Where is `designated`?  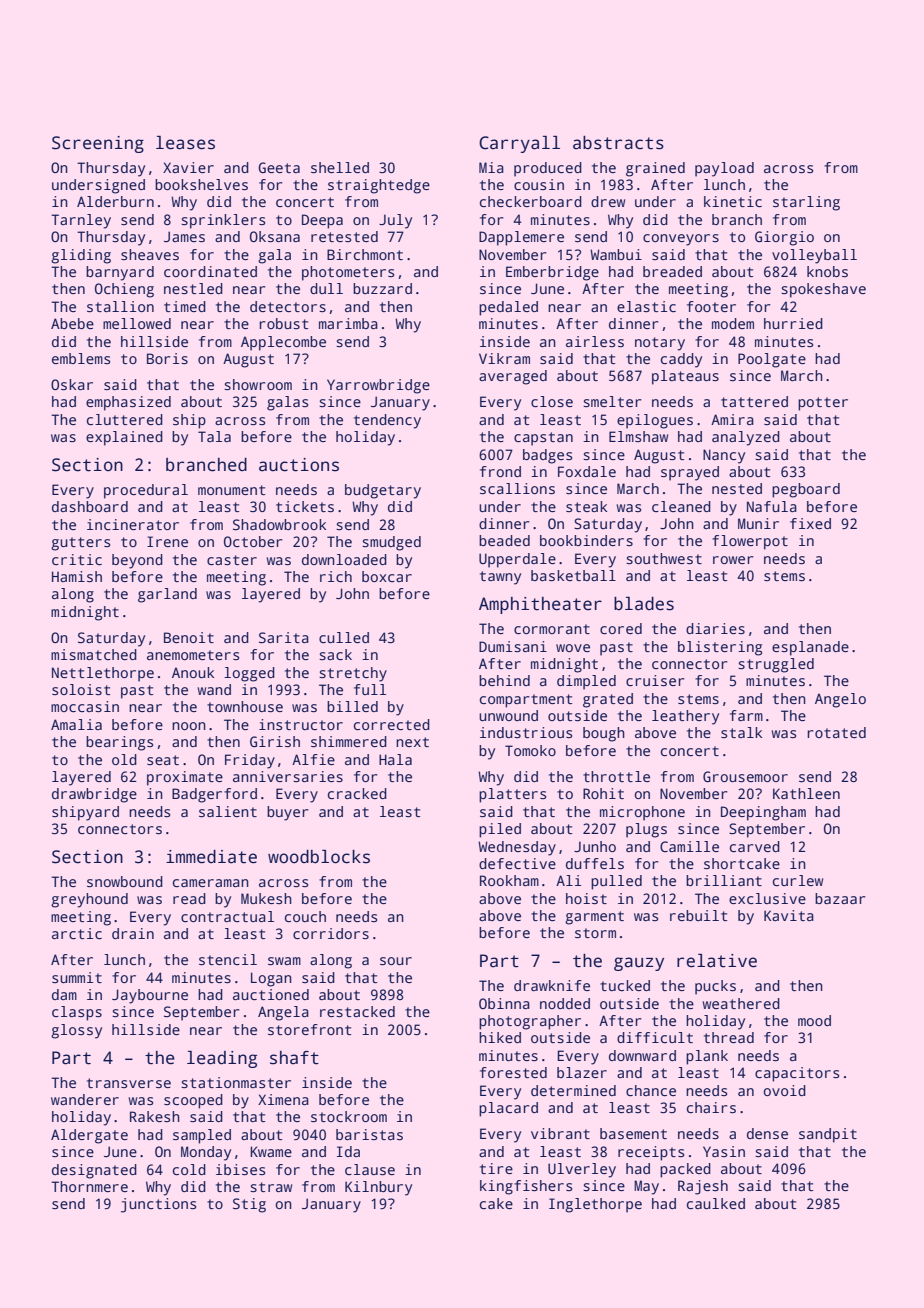 designated is located at coordinates (94, 1171).
